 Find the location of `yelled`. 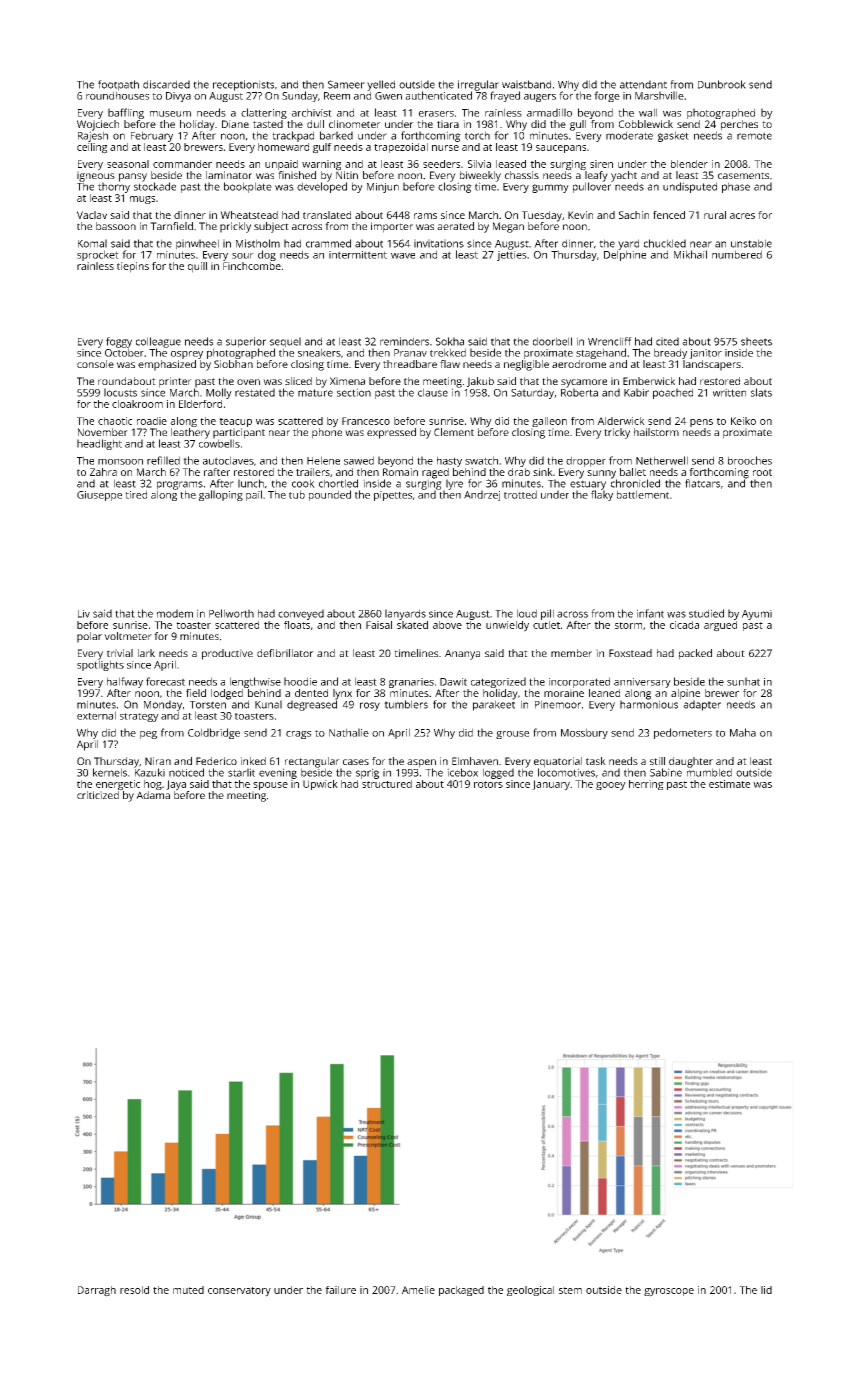

yelled is located at coordinates (381, 85).
